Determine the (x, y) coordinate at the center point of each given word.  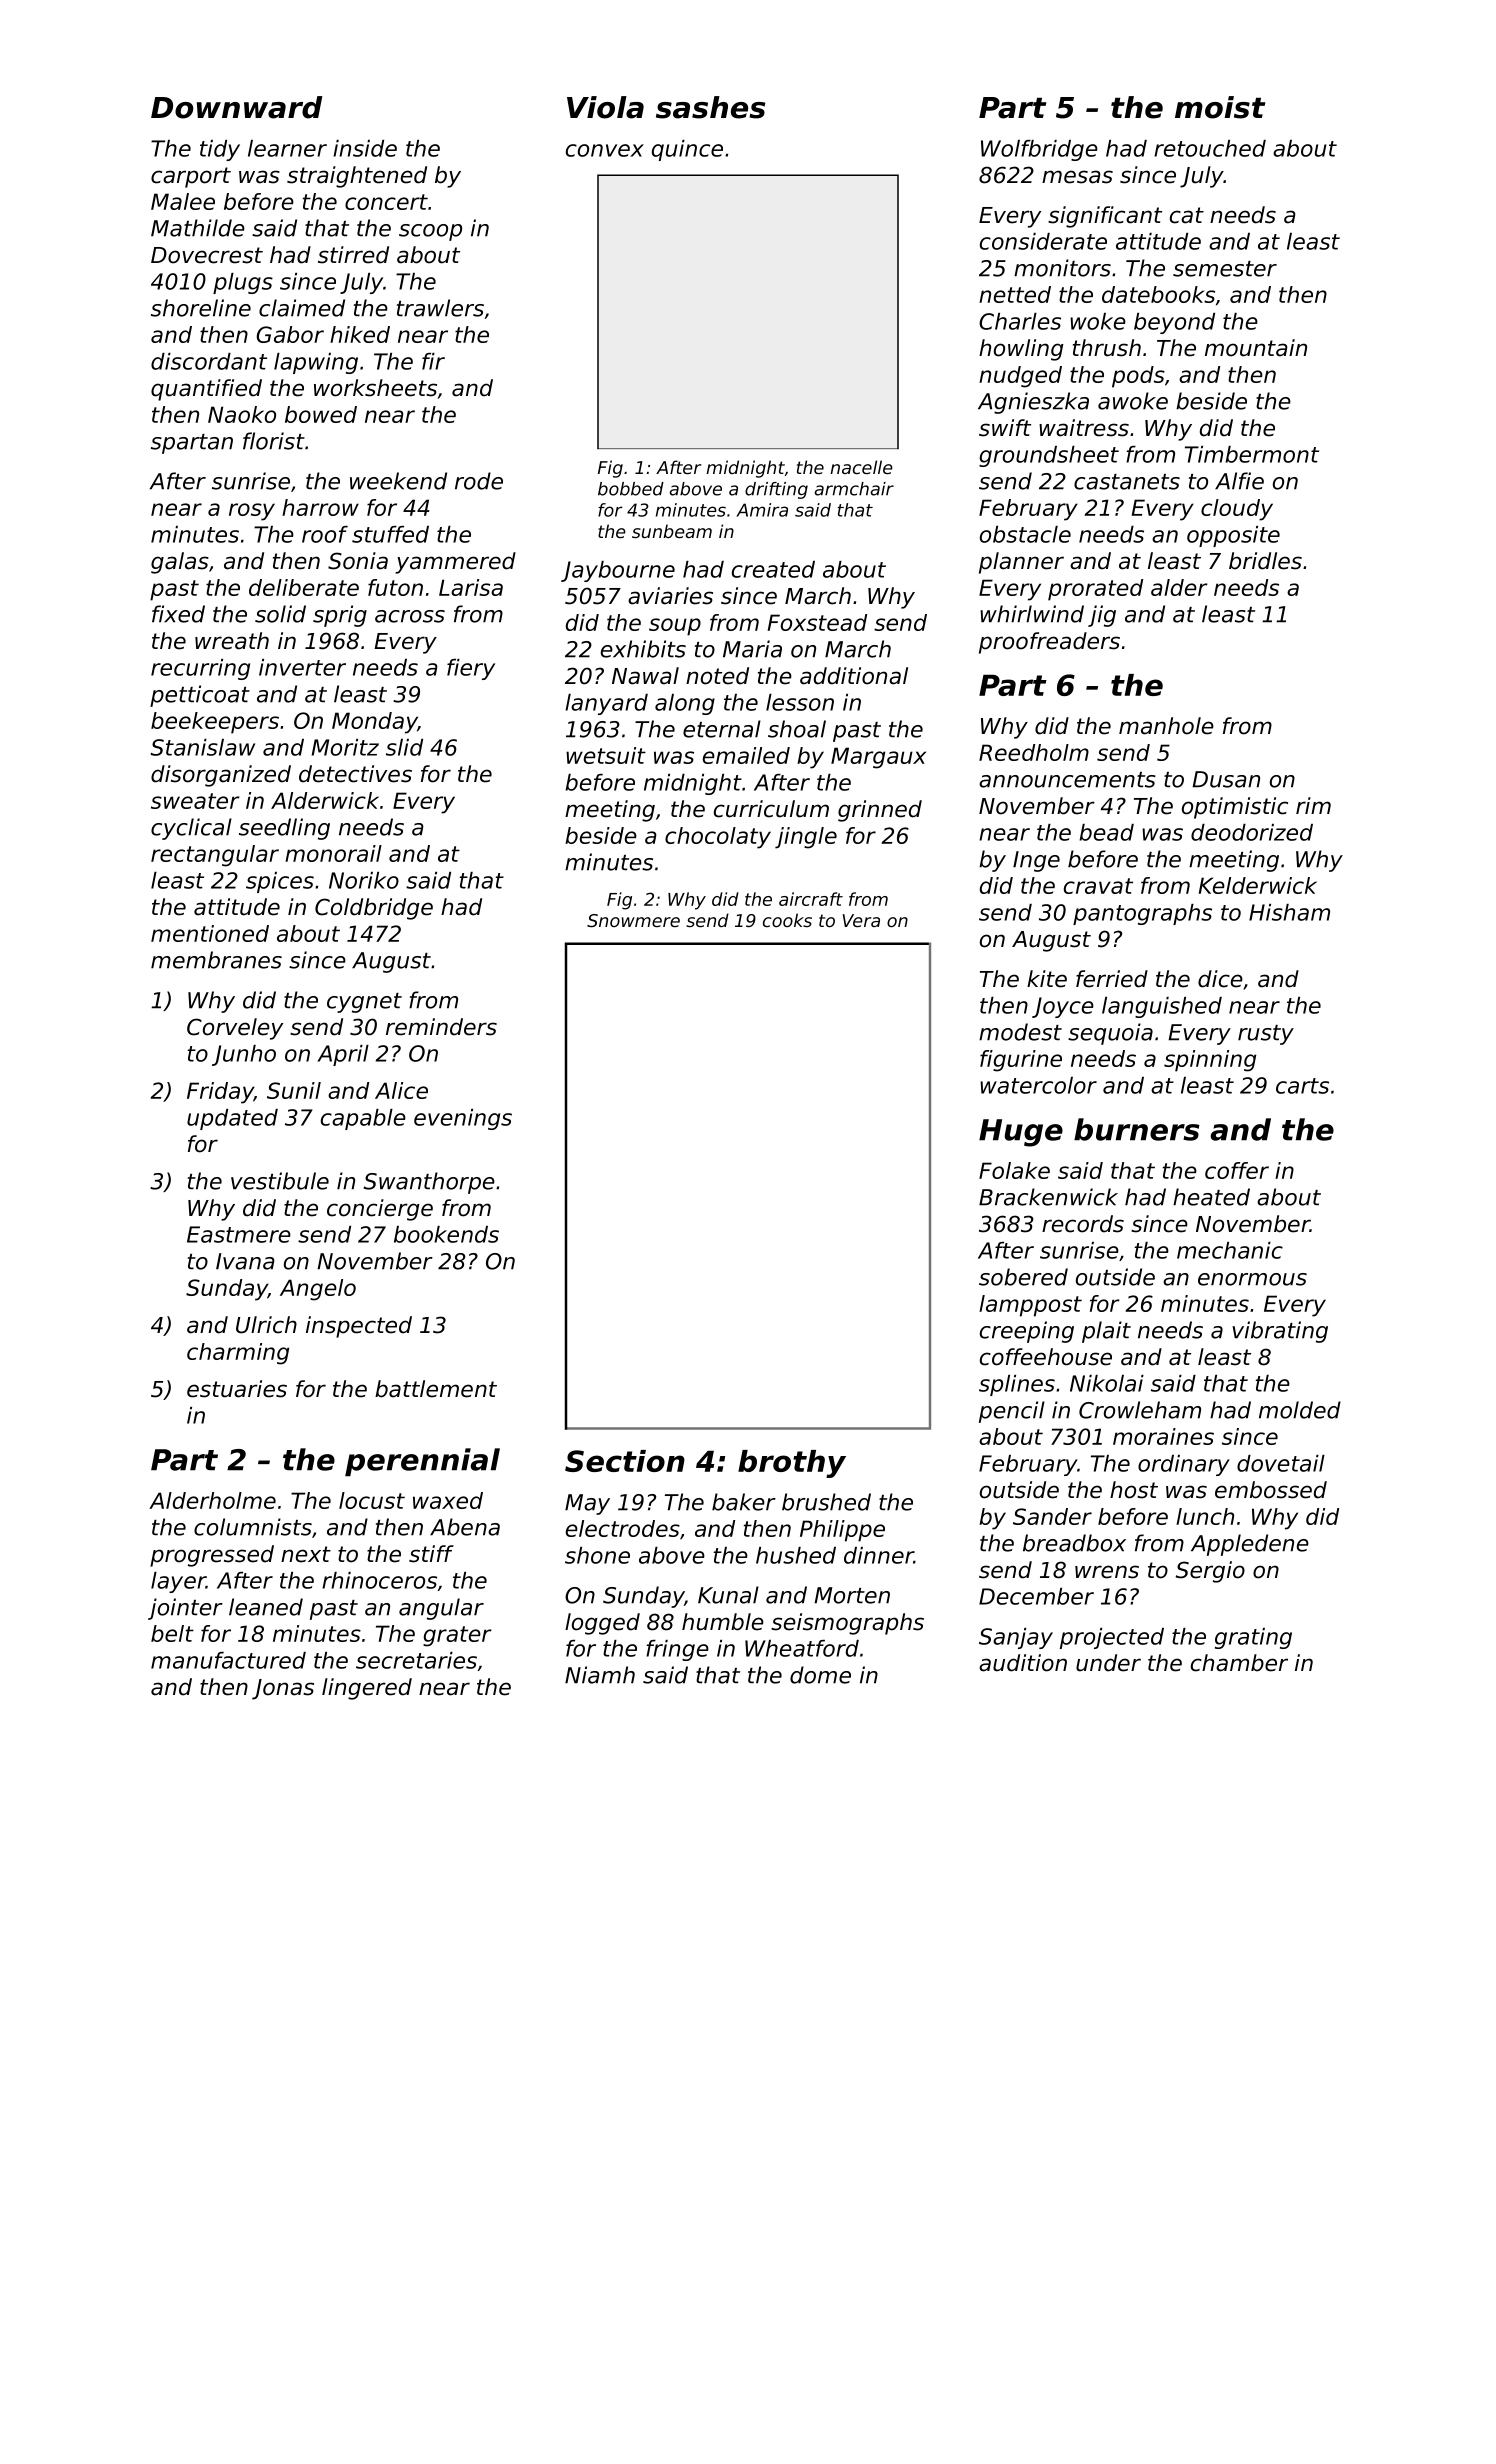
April (343, 1055)
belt (172, 1633)
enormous (1252, 1279)
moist (1220, 107)
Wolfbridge (1039, 150)
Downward (237, 107)
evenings (463, 1119)
